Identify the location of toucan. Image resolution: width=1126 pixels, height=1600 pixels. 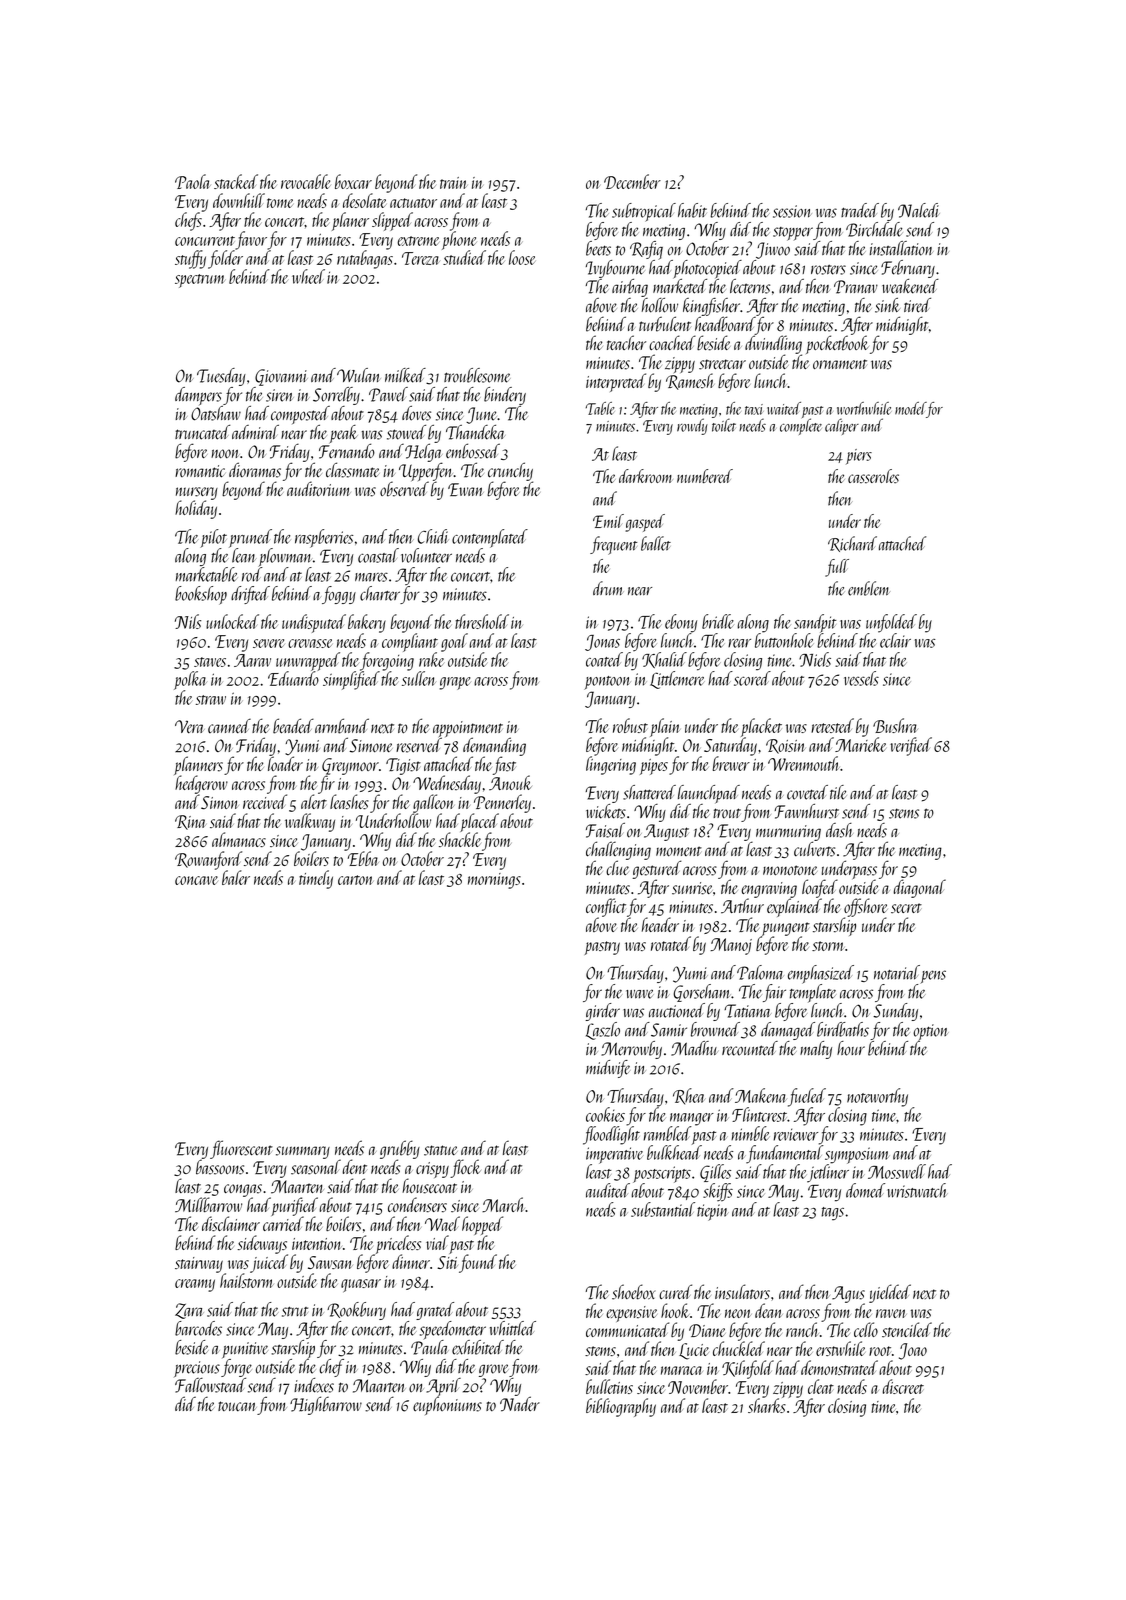
(237, 1406).
